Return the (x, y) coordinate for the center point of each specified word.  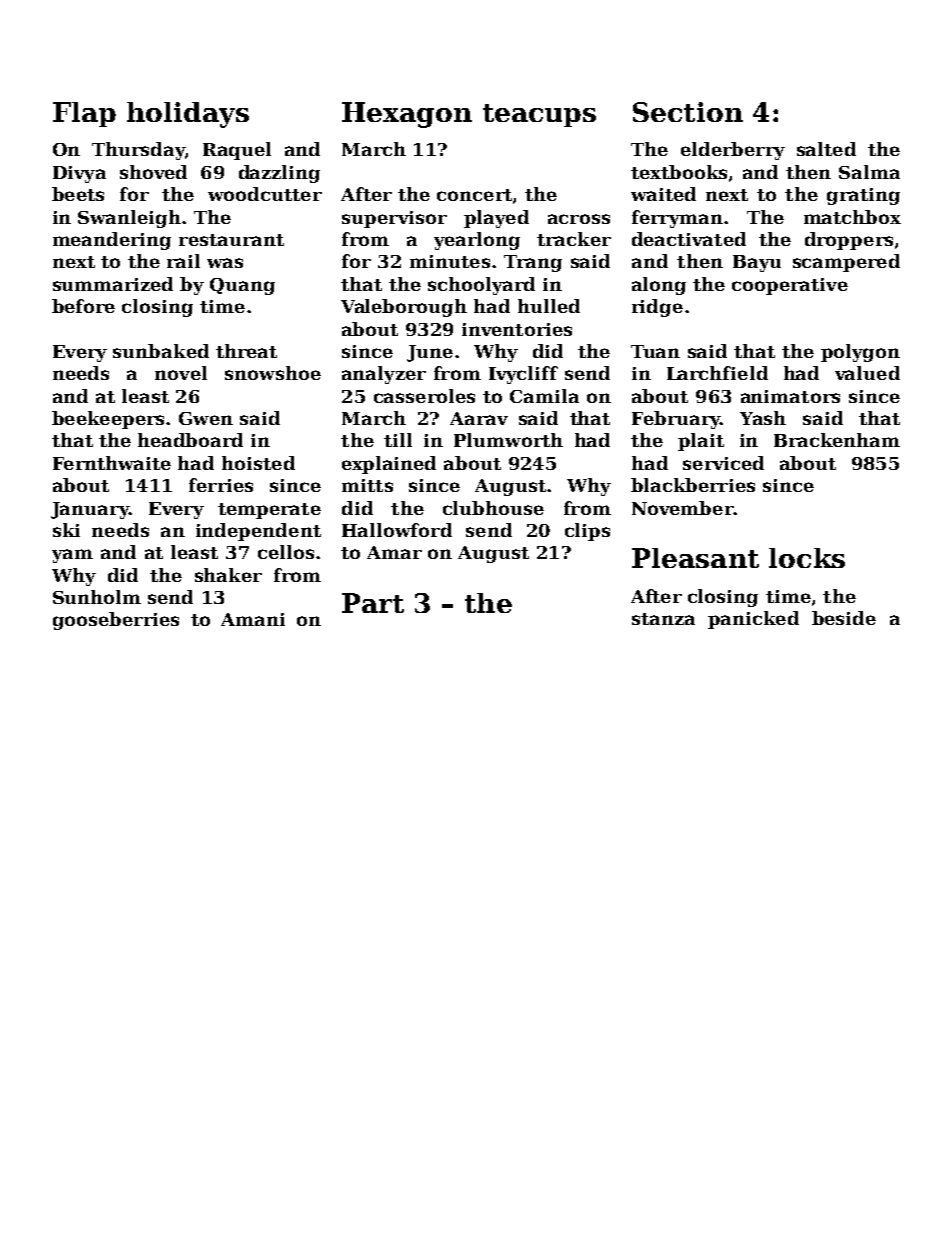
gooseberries (116, 621)
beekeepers (108, 420)
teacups (539, 115)
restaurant (231, 240)
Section (688, 112)
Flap (84, 114)
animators (790, 396)
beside (844, 618)
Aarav (479, 418)
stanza (663, 619)
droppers (849, 241)
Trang (533, 263)
